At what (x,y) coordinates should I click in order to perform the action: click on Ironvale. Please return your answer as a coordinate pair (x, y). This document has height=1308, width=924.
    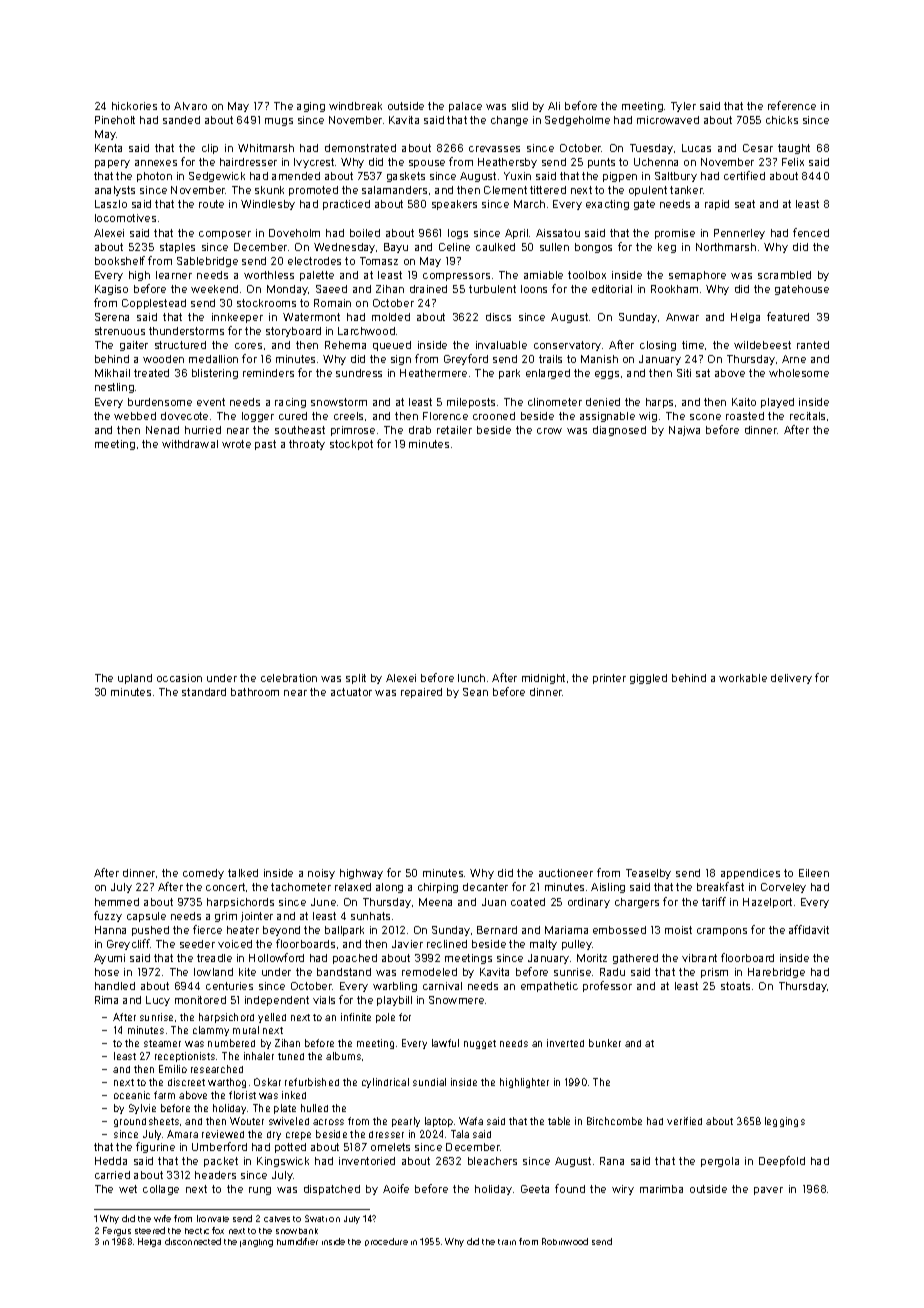
    Looking at the image, I should click on (213, 1218).
